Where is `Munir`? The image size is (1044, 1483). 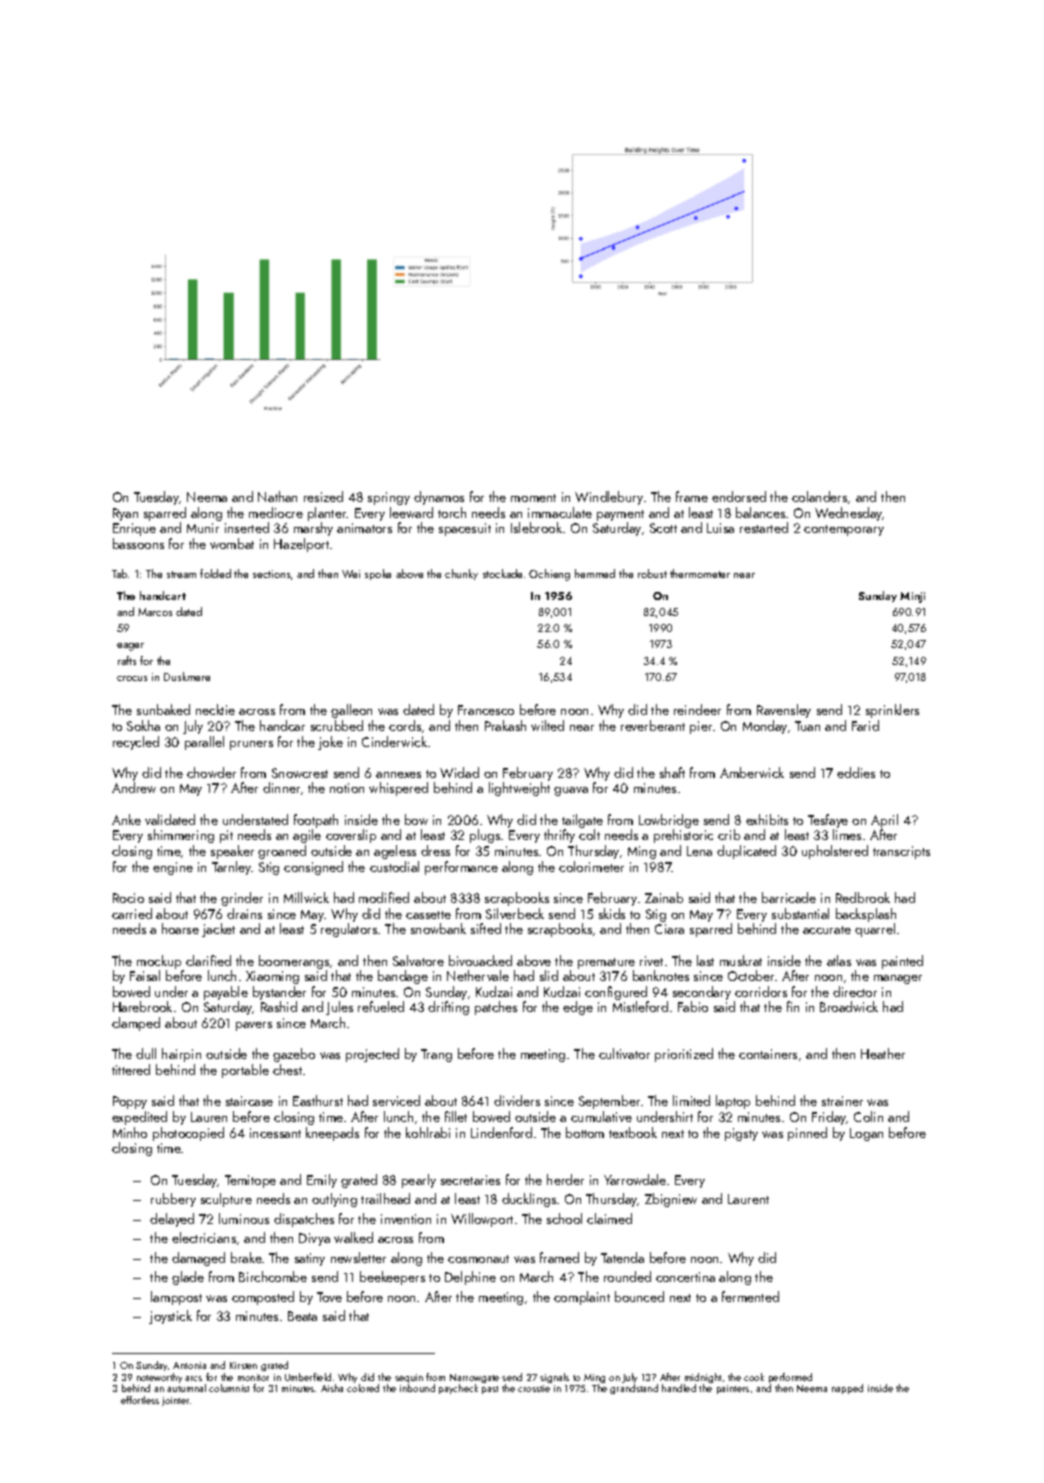
Munir is located at coordinates (203, 528).
